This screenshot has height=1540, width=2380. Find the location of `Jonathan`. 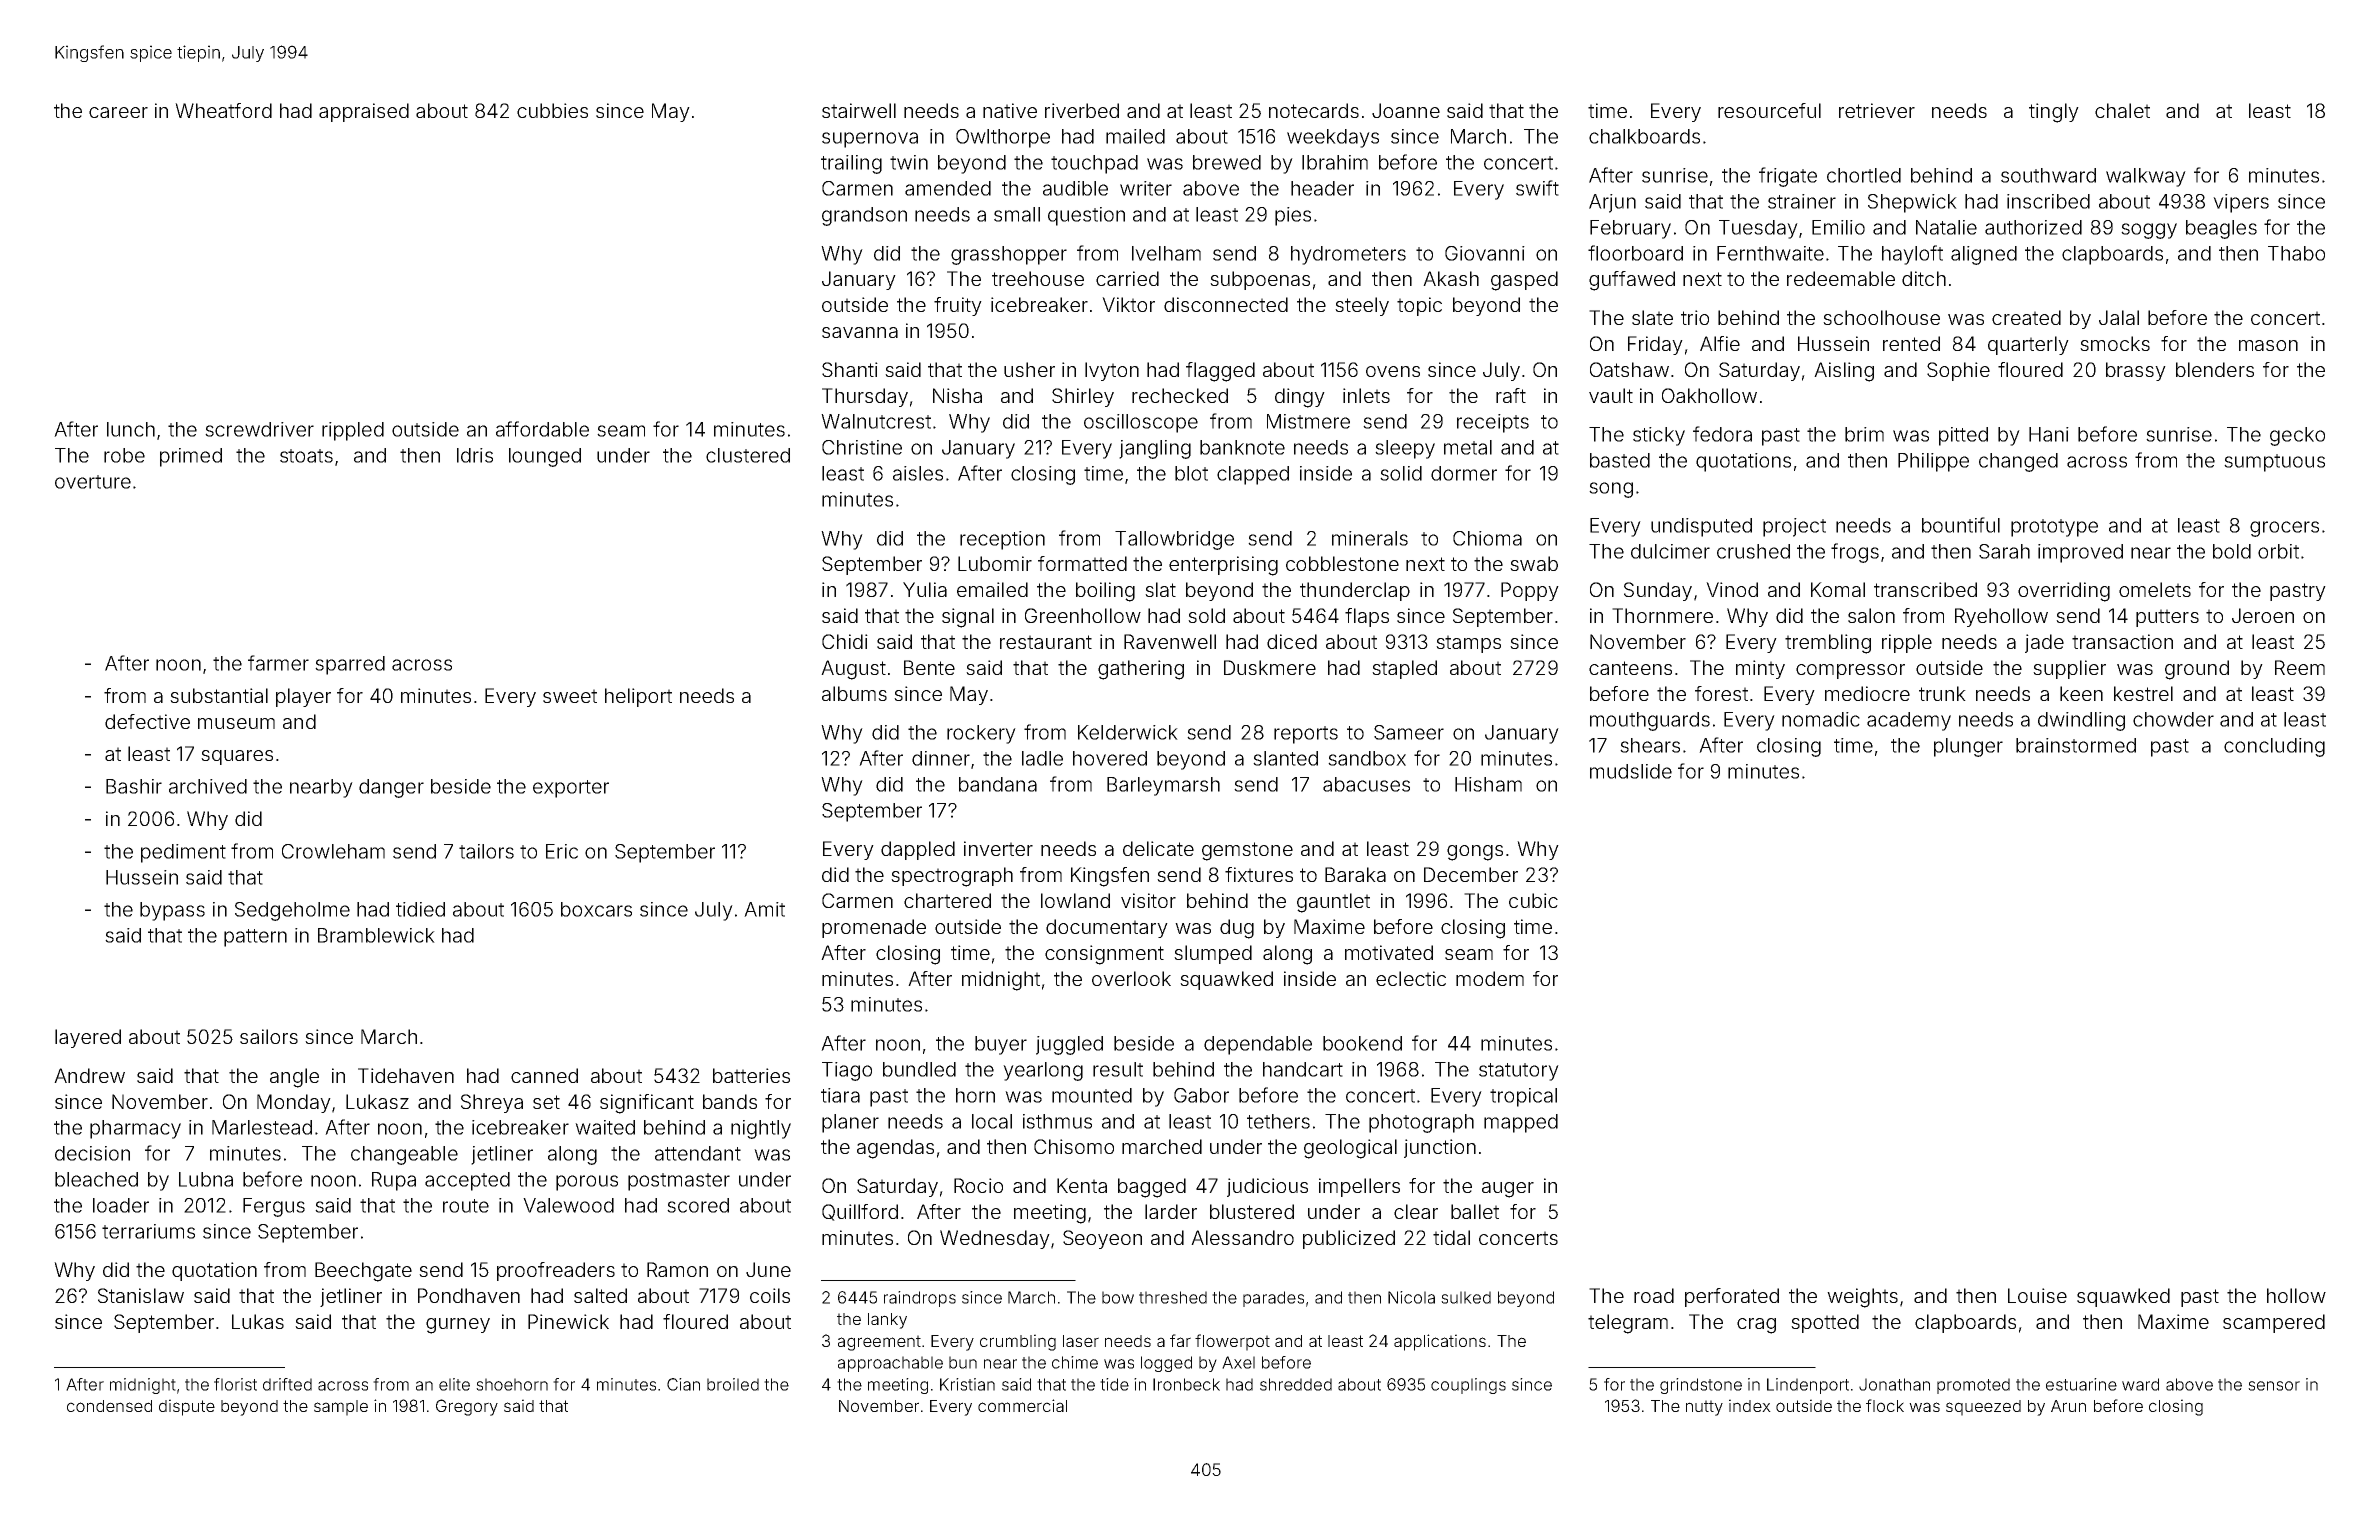

Jonathan is located at coordinates (1894, 1384).
